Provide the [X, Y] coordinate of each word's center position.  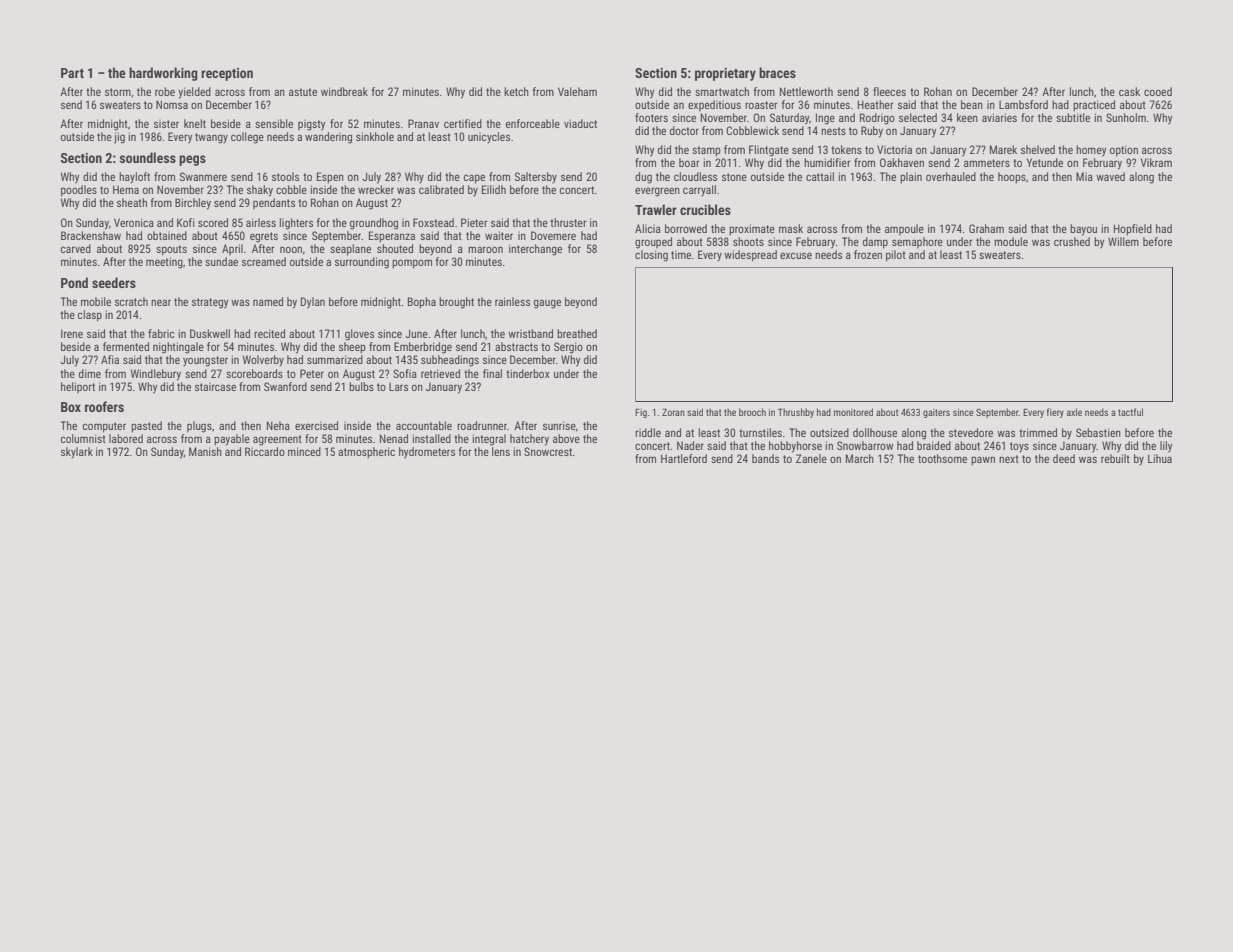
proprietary [725, 74]
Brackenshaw [91, 235]
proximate [752, 230]
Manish [205, 451]
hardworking [163, 74]
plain [911, 178]
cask [1129, 91]
